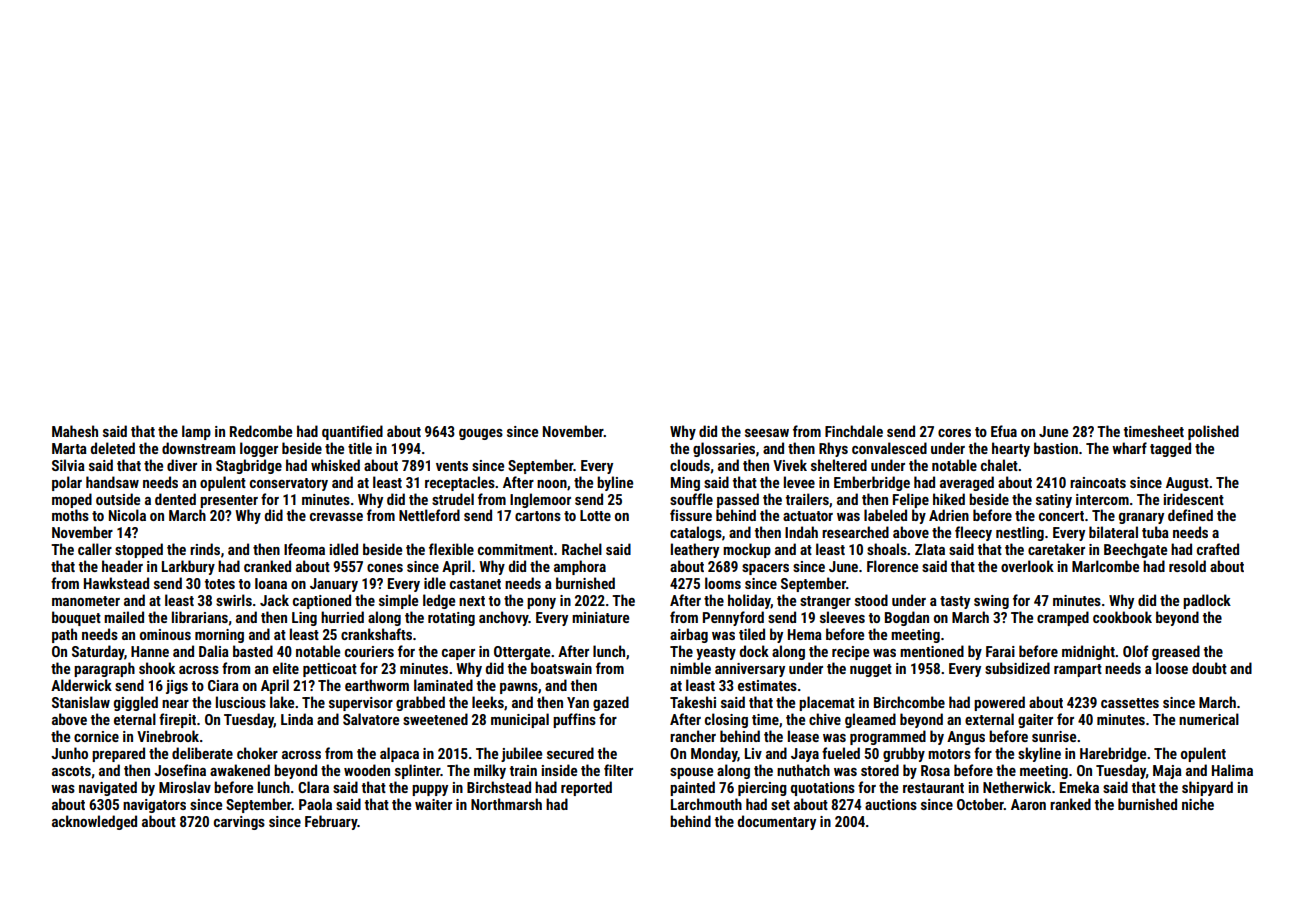  Describe the element at coordinates (257, 753) in the screenshot. I see `choker` at that location.
